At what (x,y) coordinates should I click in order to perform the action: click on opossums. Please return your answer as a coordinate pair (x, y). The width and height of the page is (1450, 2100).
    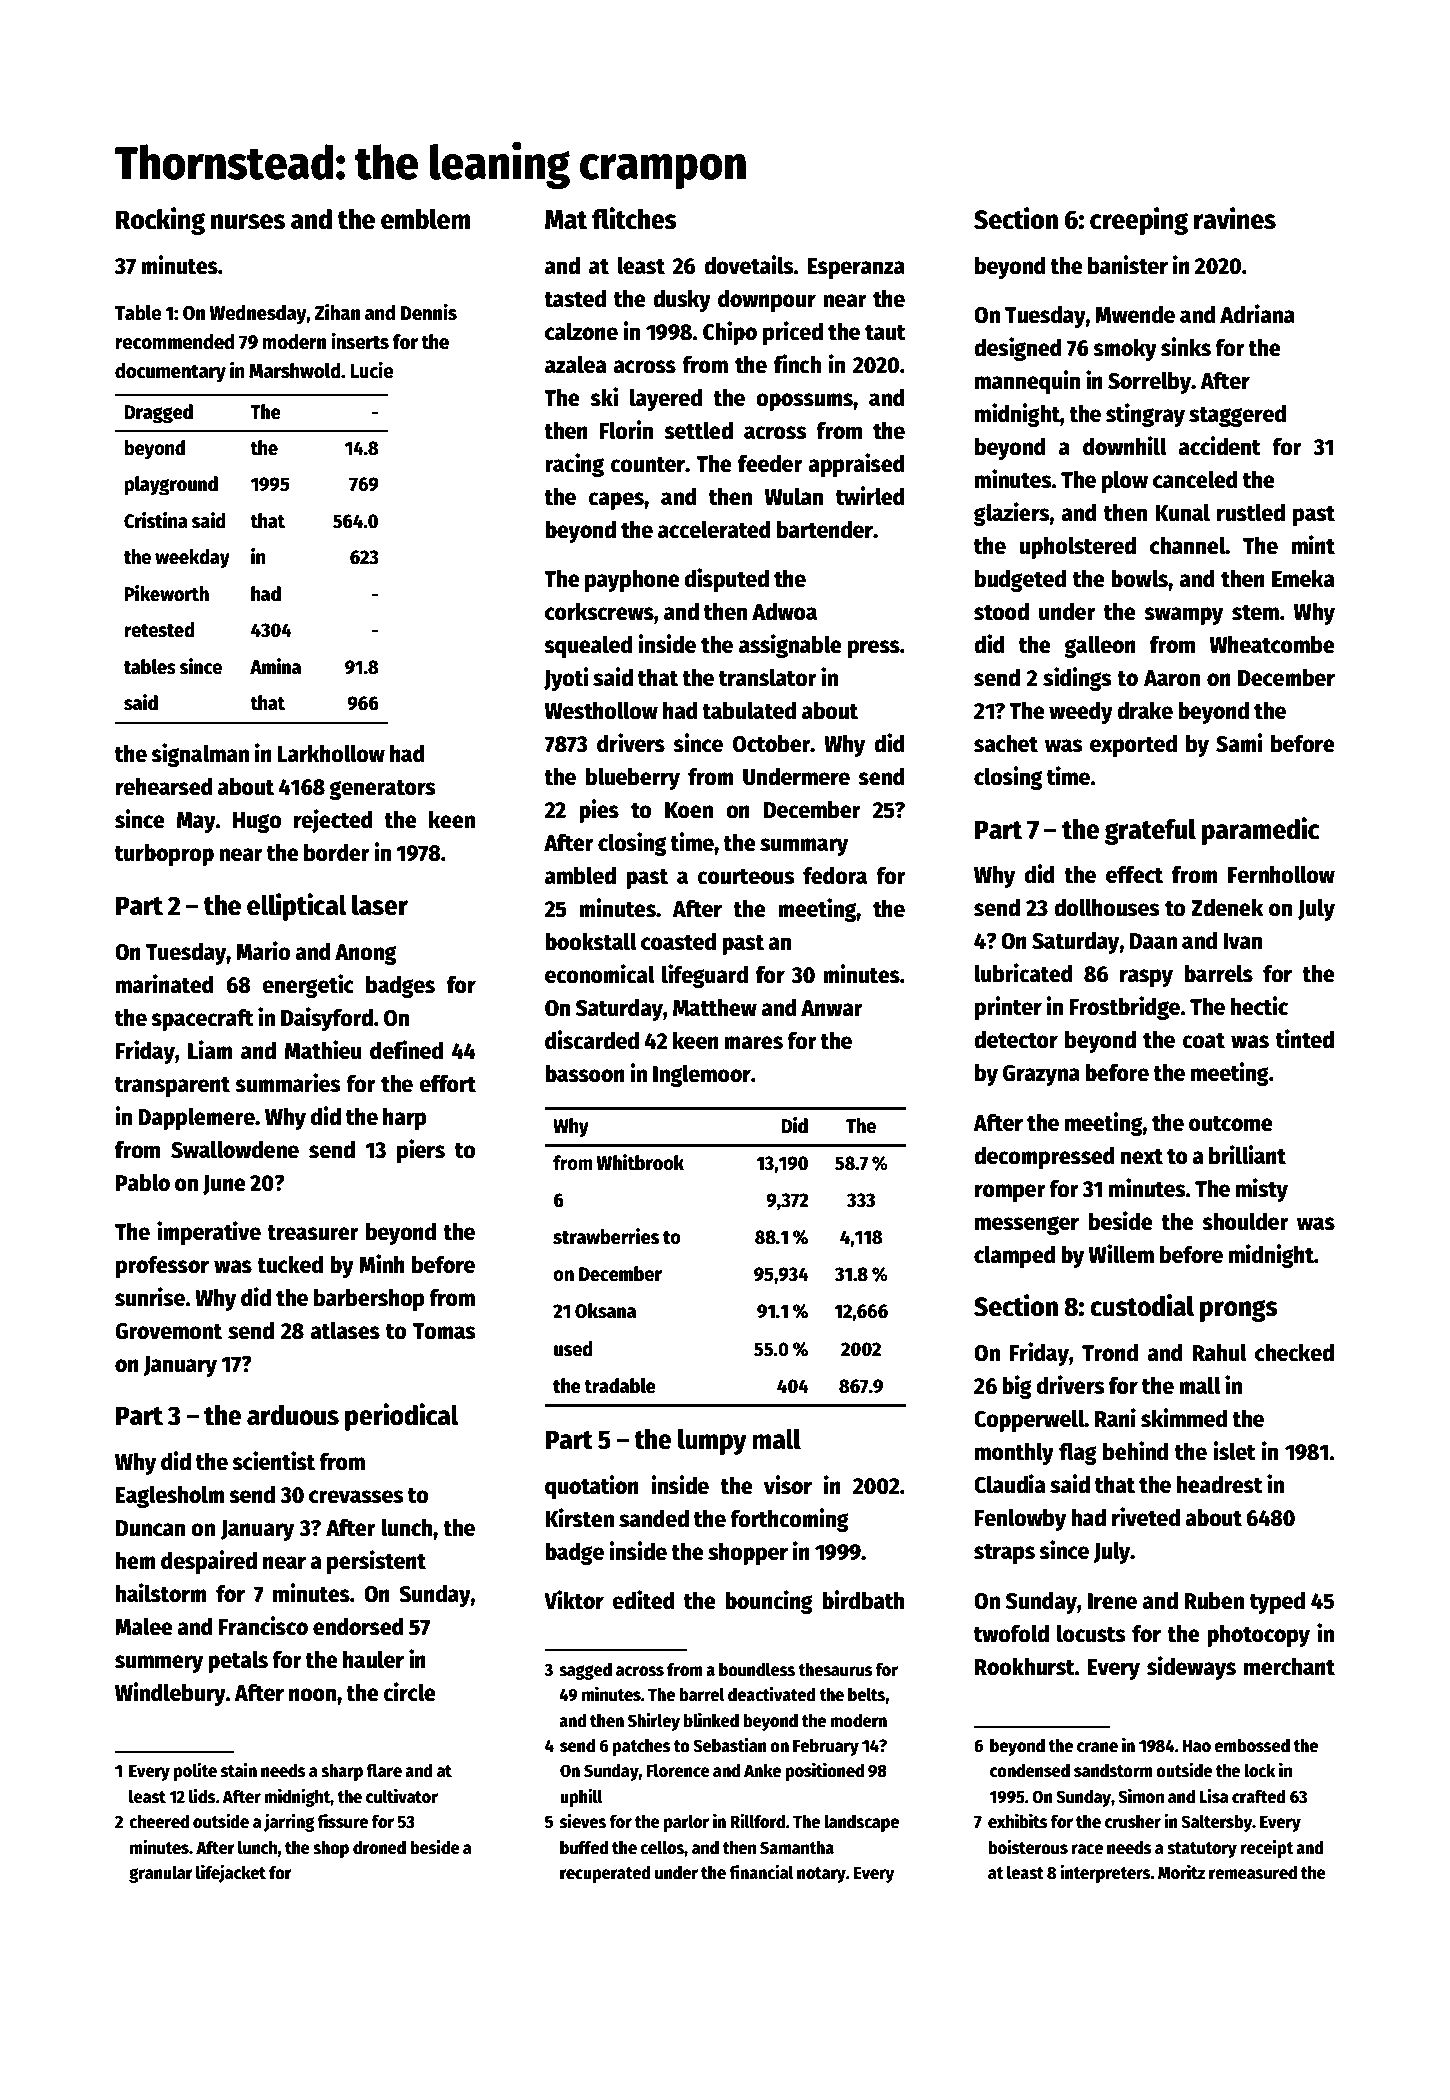
    Looking at the image, I should click on (804, 402).
